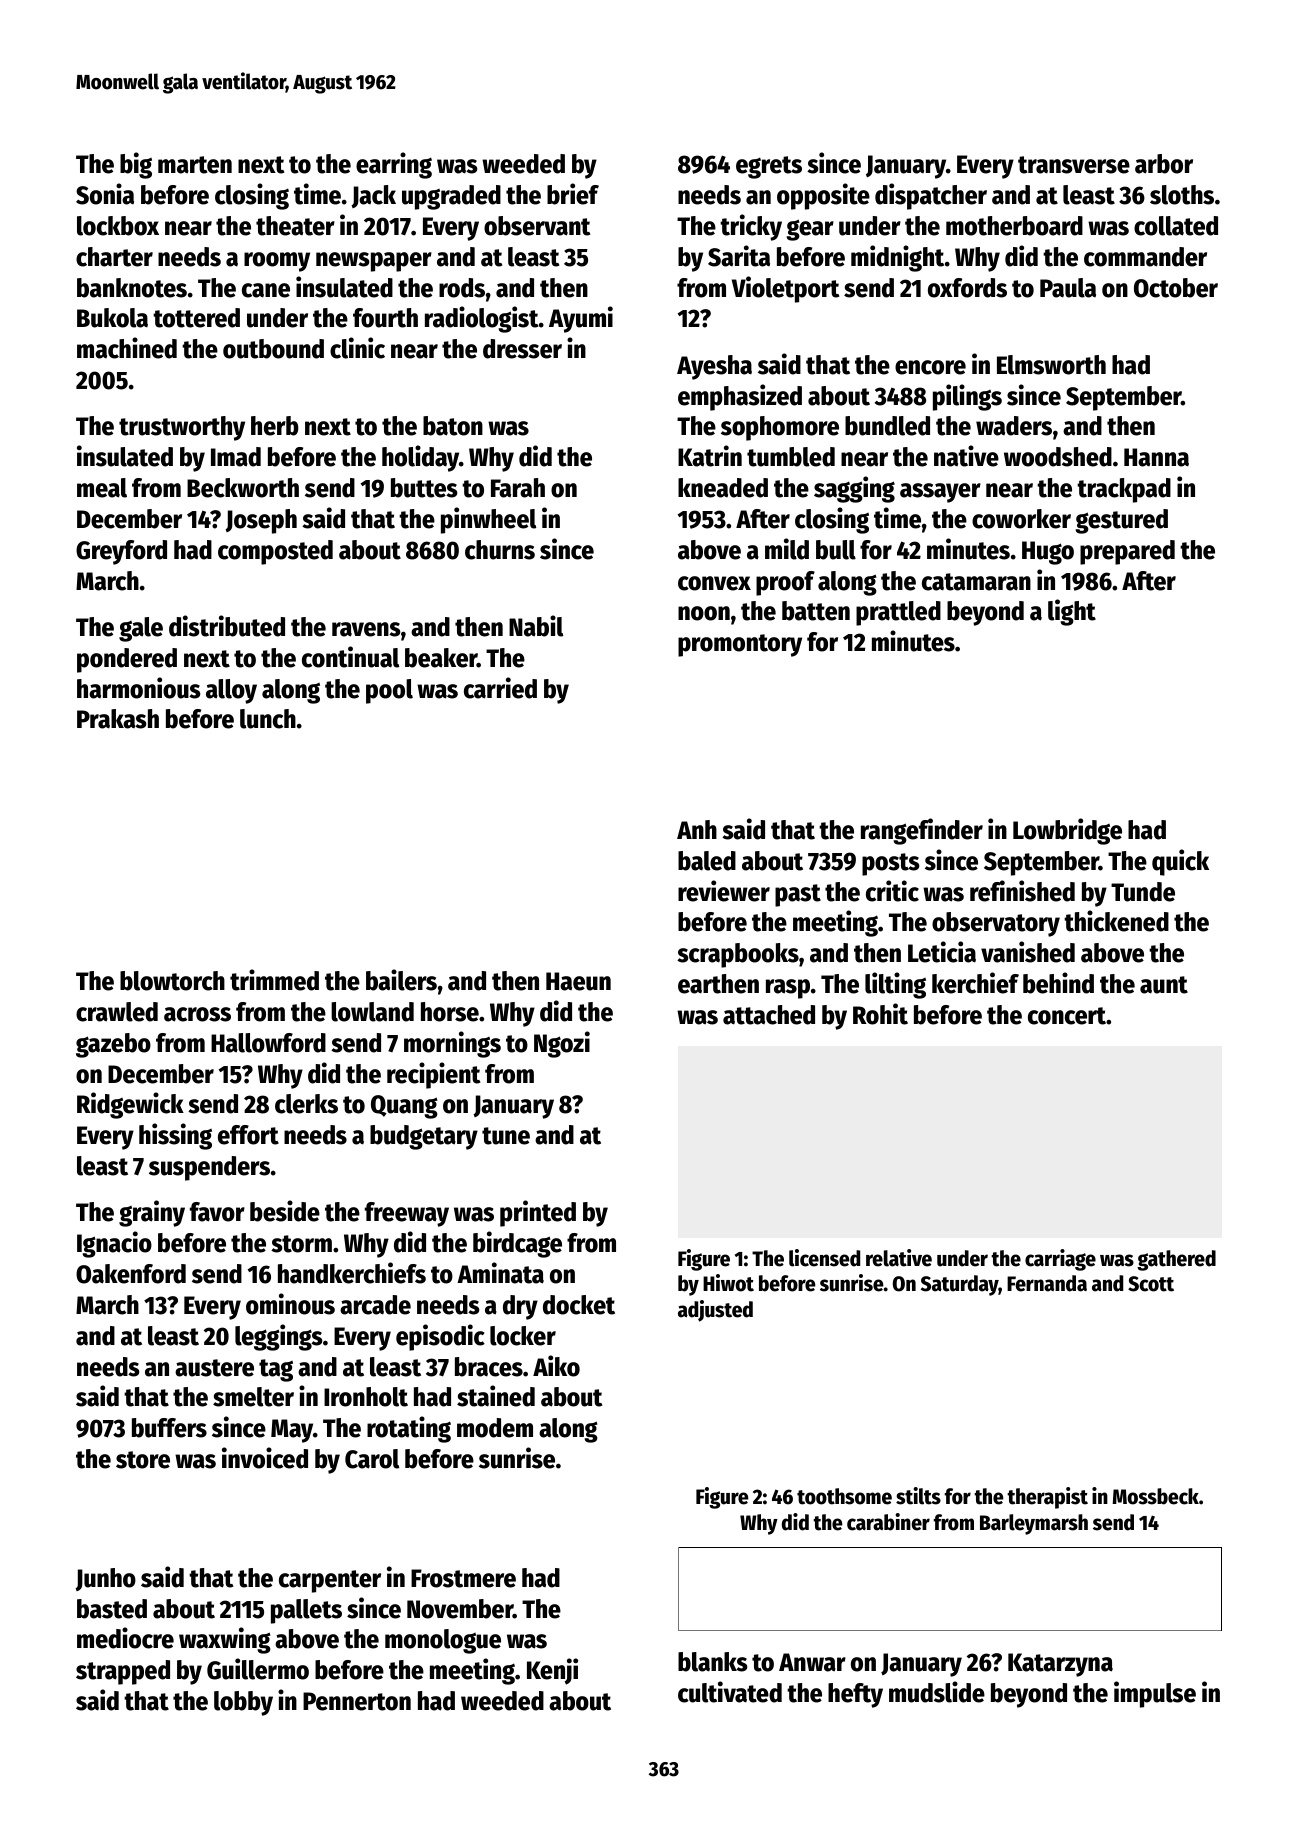 Image resolution: width=1298 pixels, height=1836 pixels. What do you see at coordinates (844, 1496) in the screenshot?
I see `toothsome` at bounding box center [844, 1496].
